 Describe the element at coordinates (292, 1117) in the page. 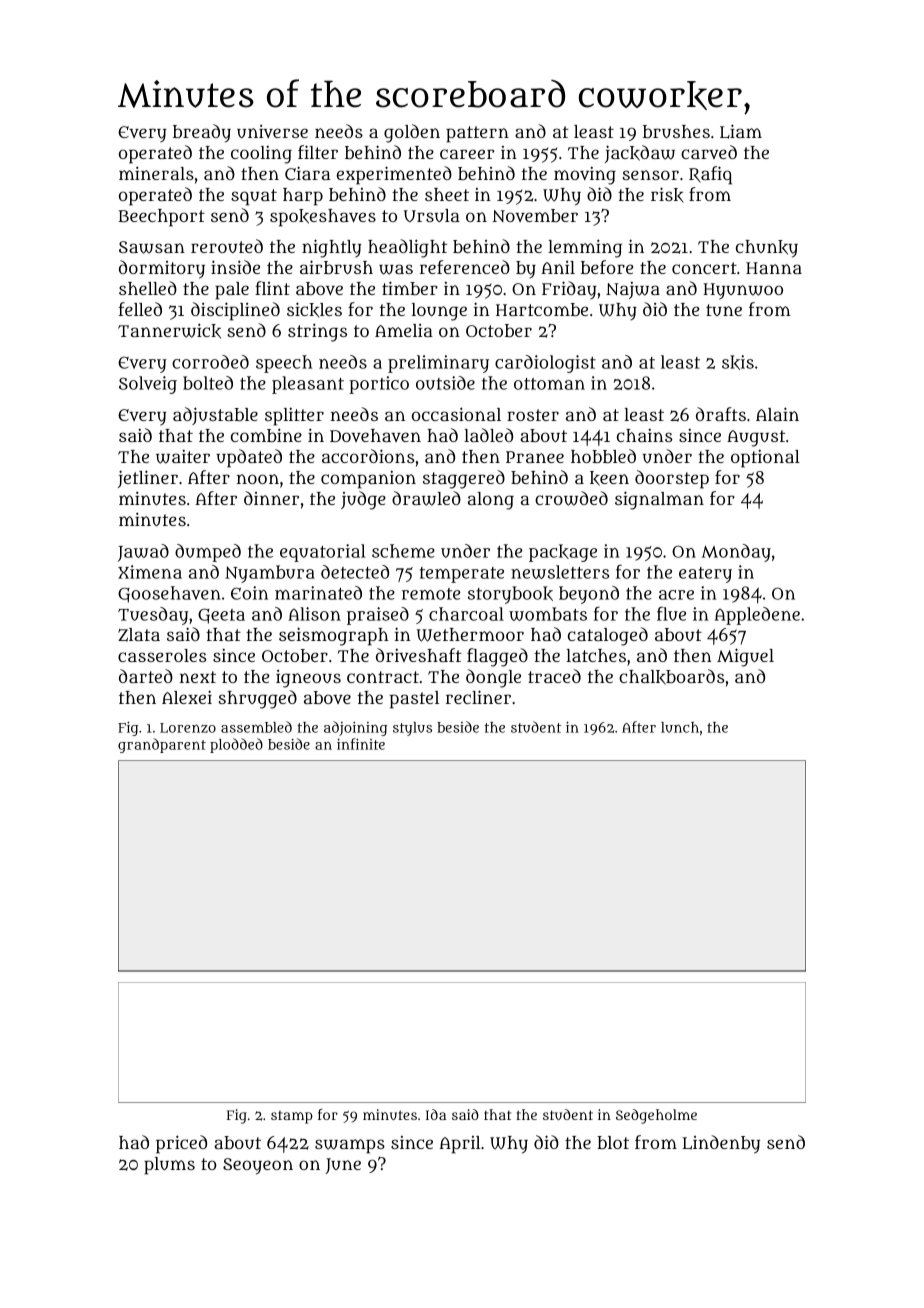

I see `stamp` at that location.
